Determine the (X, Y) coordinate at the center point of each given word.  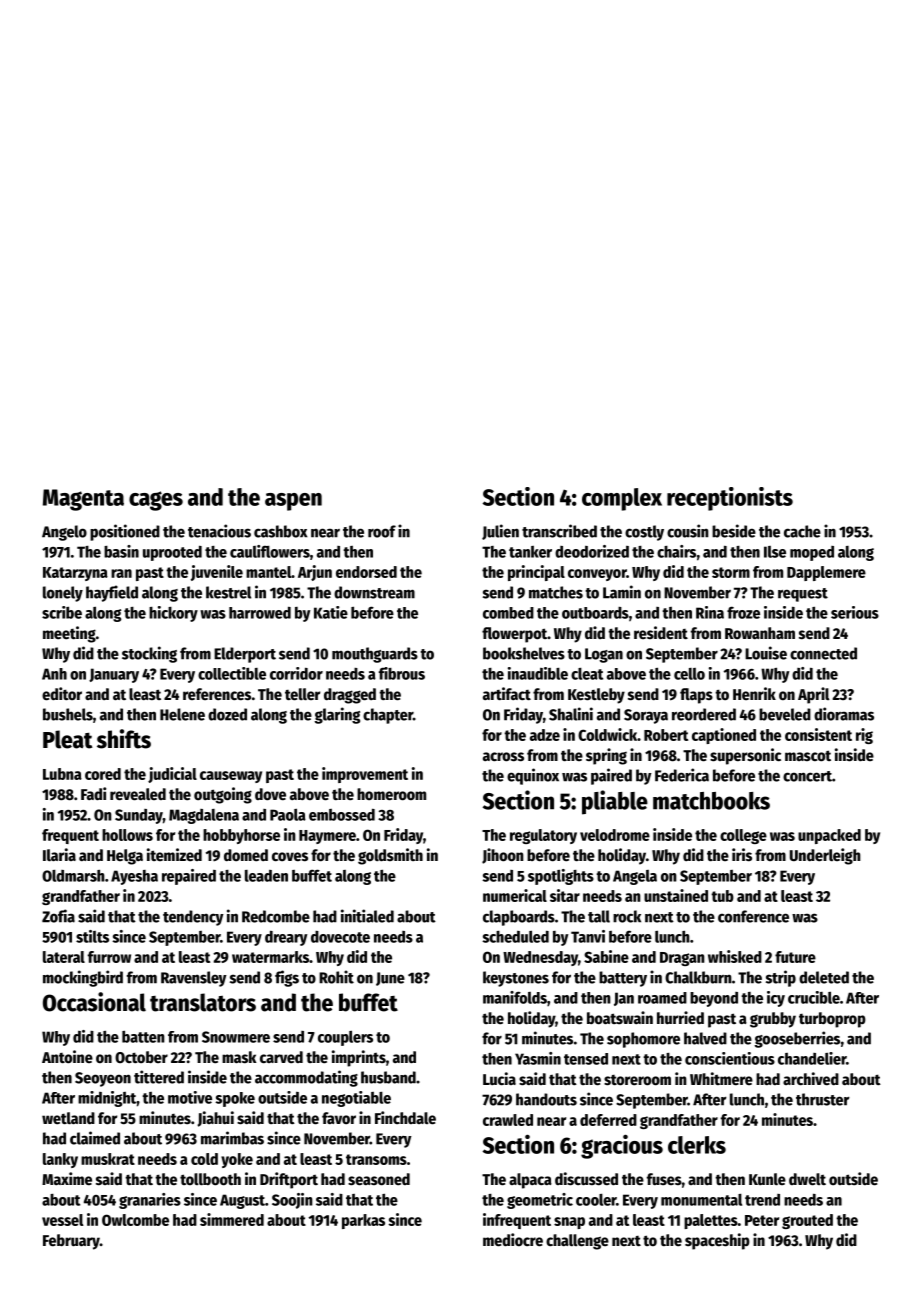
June (390, 979)
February (71, 1242)
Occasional (94, 1002)
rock (627, 916)
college (743, 836)
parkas (363, 1221)
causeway (231, 777)
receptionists (730, 499)
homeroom (391, 794)
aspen (293, 502)
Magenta (83, 500)
